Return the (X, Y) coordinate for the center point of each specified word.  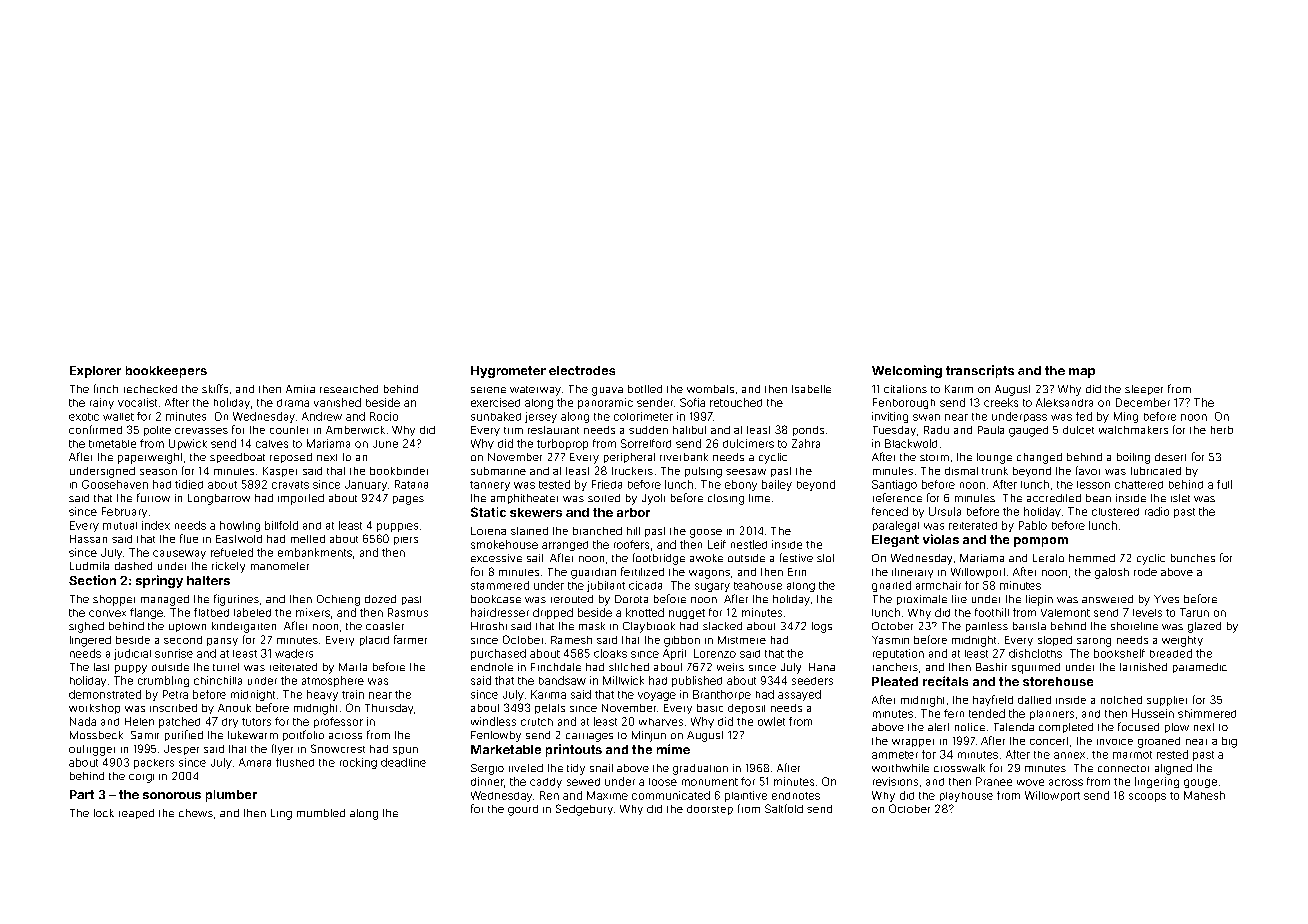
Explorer (95, 372)
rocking (358, 763)
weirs (730, 667)
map (1082, 373)
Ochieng (338, 600)
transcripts (980, 371)
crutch (537, 722)
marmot (1132, 755)
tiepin (1039, 600)
